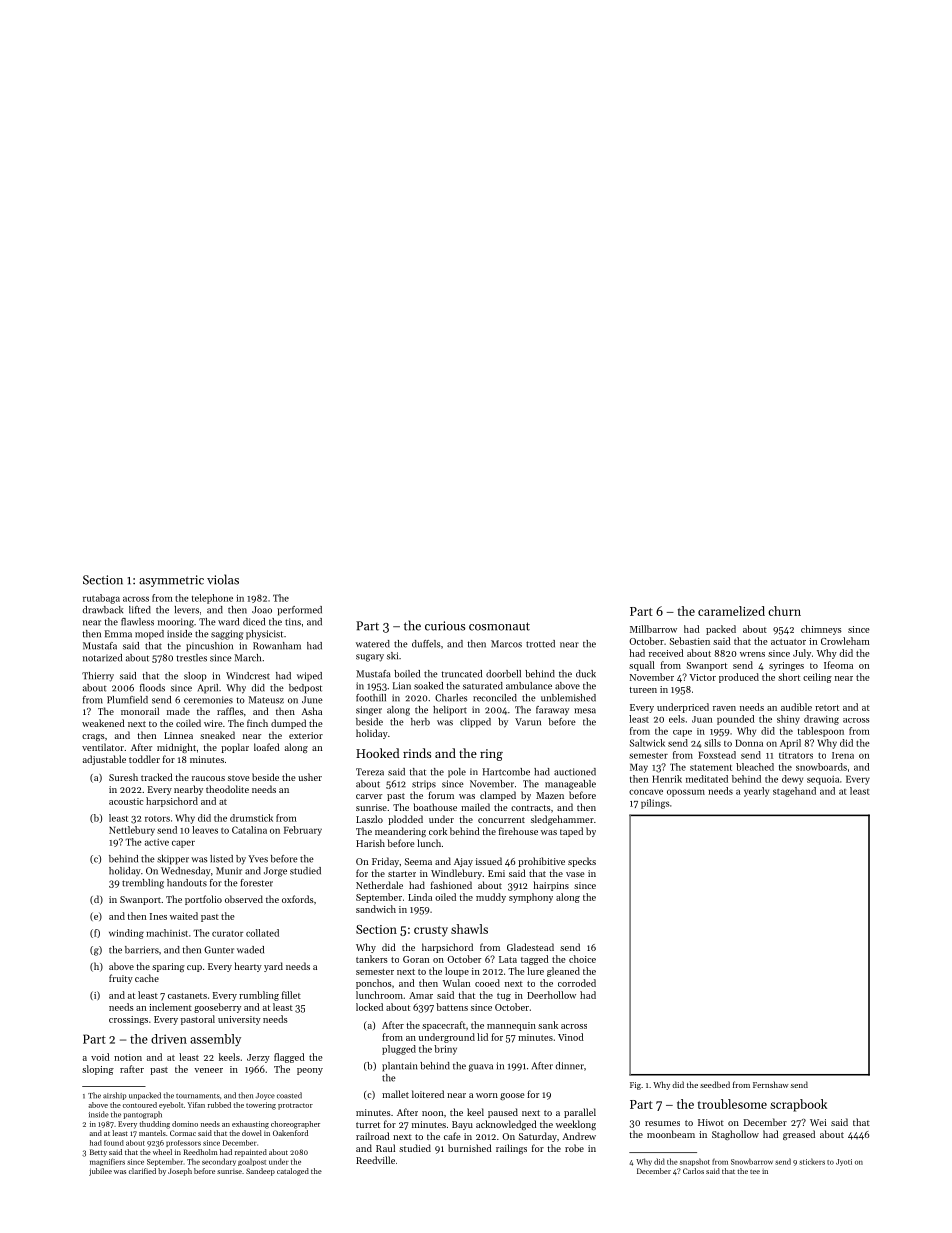  What do you see at coordinates (298, 899) in the screenshot?
I see `oxfords` at bounding box center [298, 899].
